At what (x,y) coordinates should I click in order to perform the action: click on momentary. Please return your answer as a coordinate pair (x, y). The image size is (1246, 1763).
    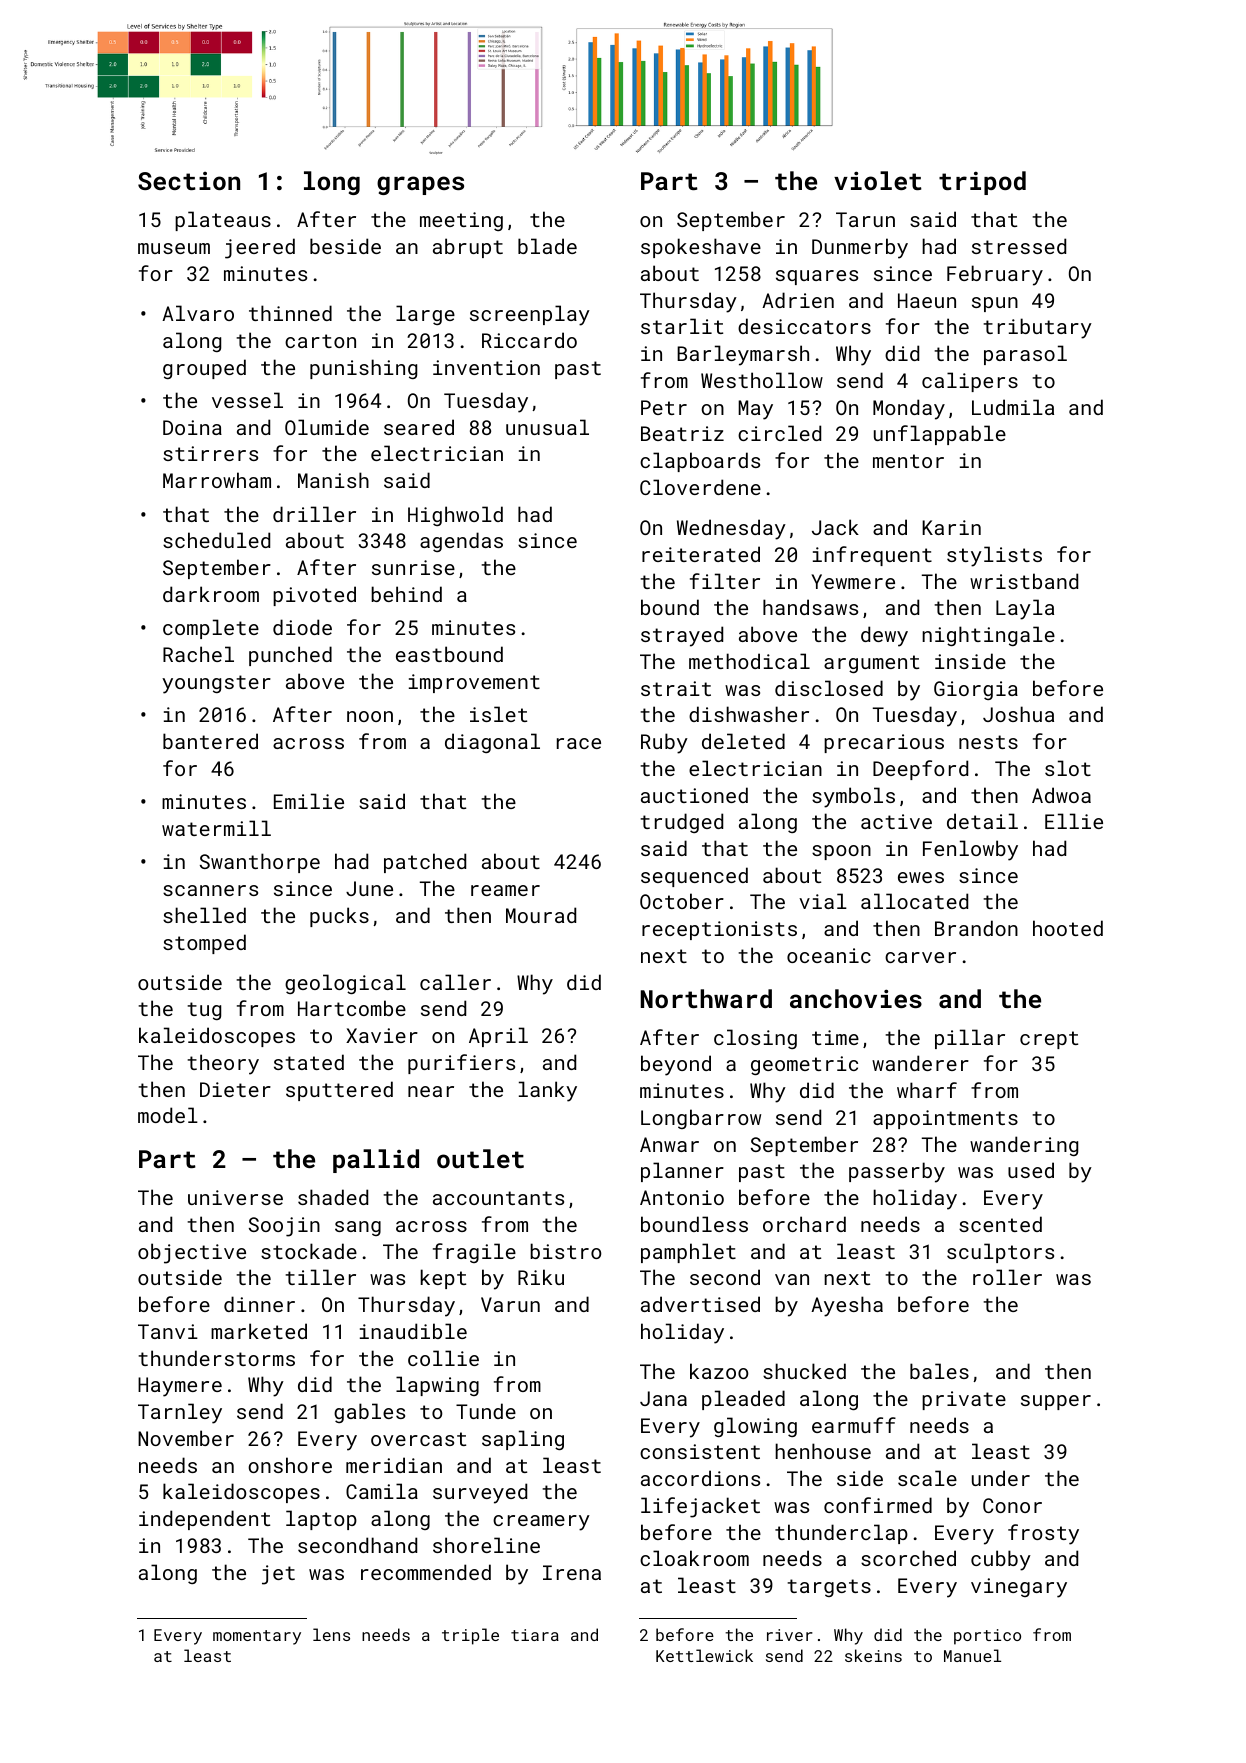
    Looking at the image, I should click on (257, 1637).
